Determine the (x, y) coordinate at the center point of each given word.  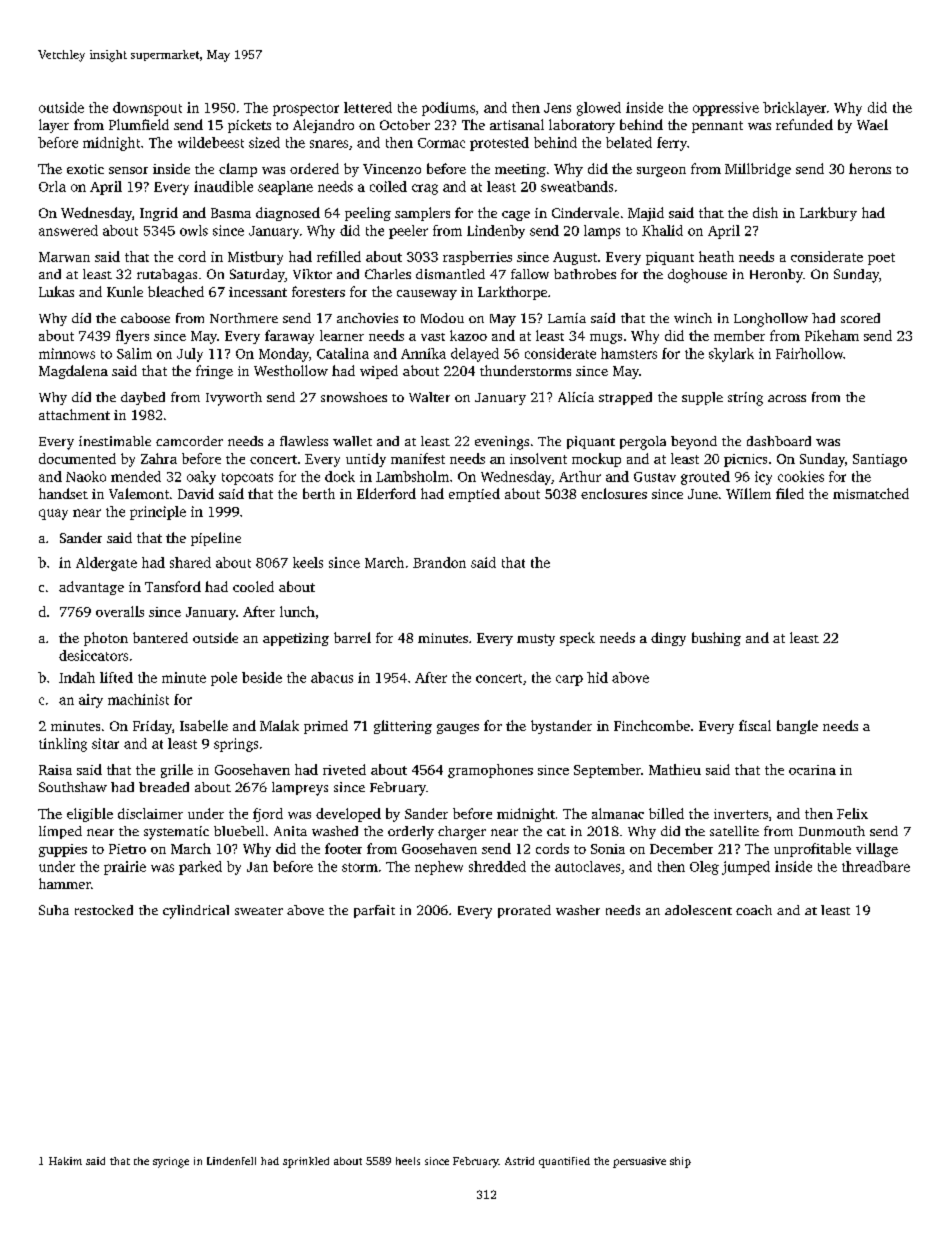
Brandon (439, 562)
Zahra (159, 458)
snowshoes (354, 397)
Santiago (880, 460)
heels (408, 1161)
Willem (748, 493)
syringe (171, 1162)
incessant (258, 292)
